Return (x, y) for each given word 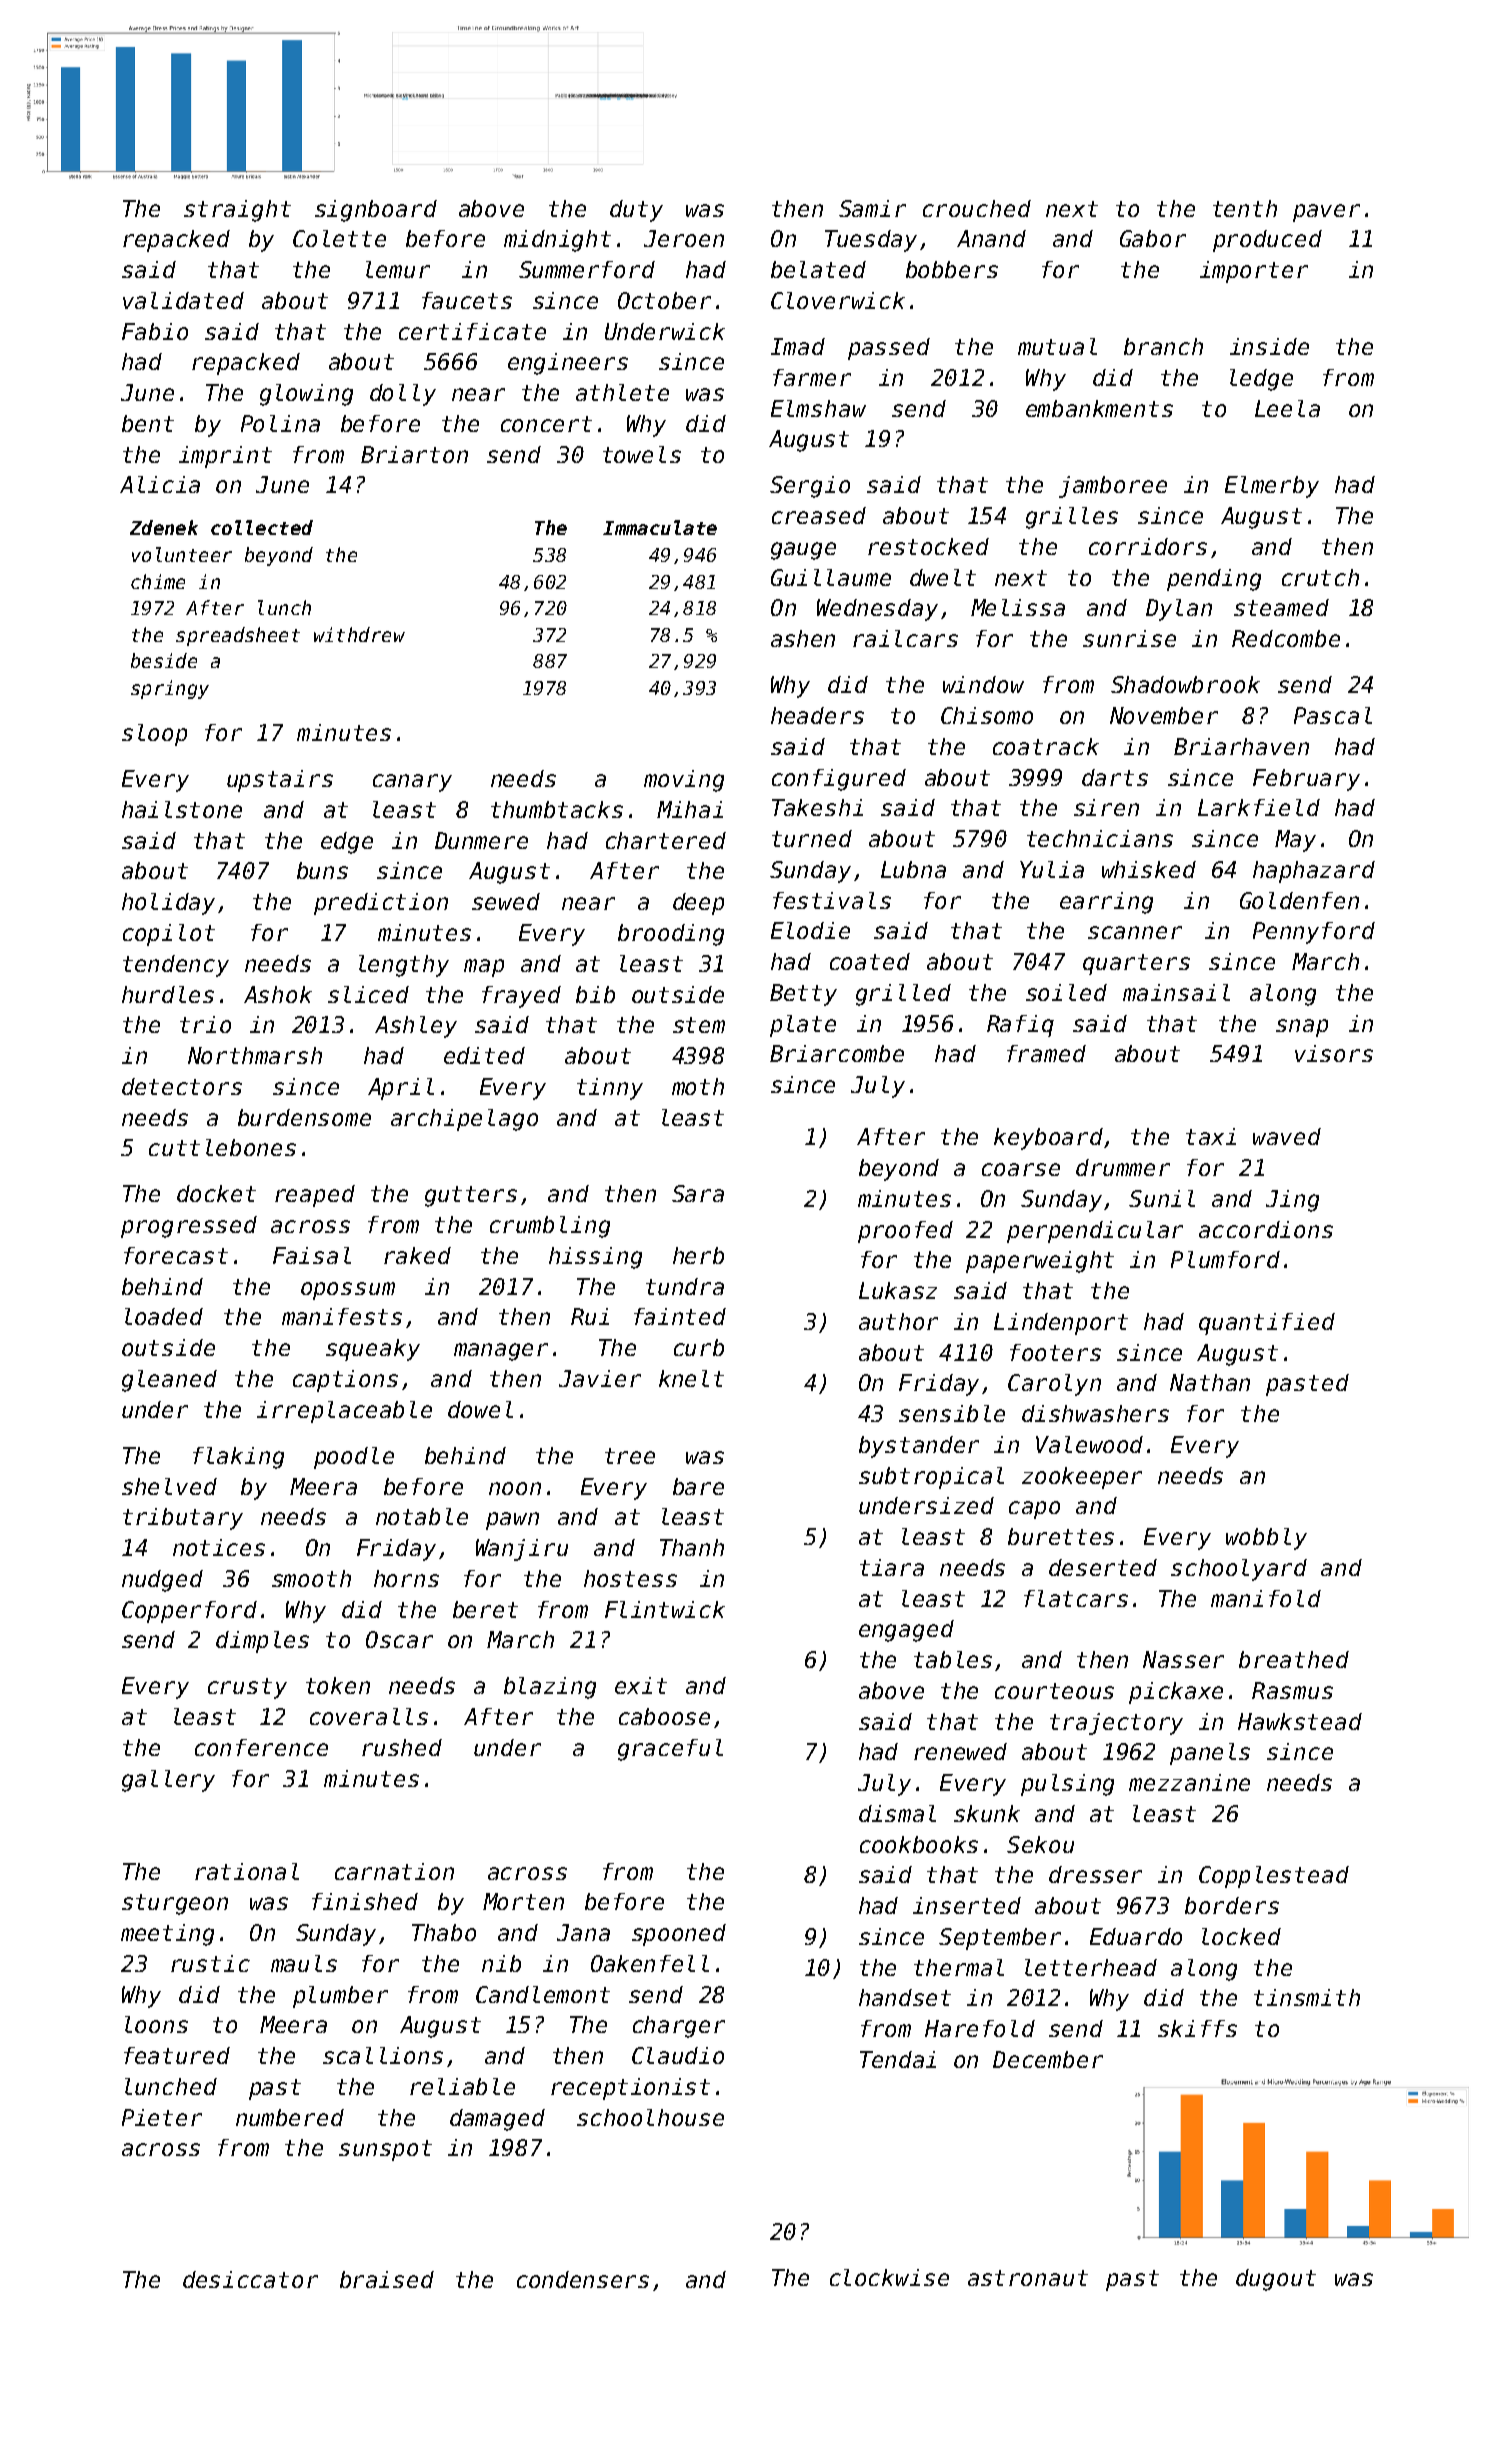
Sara (698, 1193)
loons (156, 2024)
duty (636, 211)
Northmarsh (255, 1055)
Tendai (898, 2059)
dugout (1276, 2280)
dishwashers (1095, 1413)
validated (183, 300)
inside (1269, 346)
